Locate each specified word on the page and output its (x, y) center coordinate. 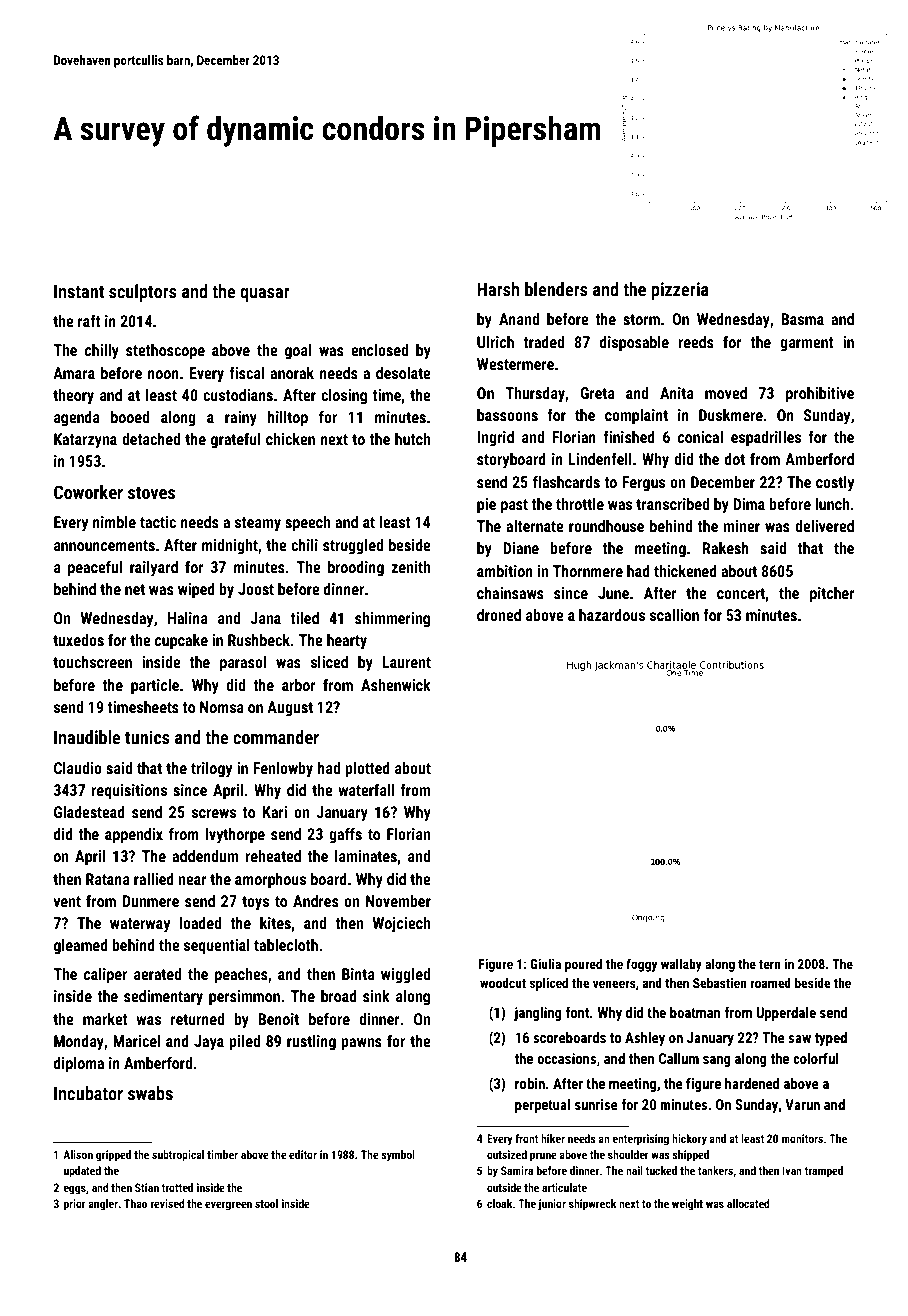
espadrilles (766, 439)
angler (103, 1205)
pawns (361, 1044)
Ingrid (495, 439)
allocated (748, 1203)
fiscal (246, 372)
